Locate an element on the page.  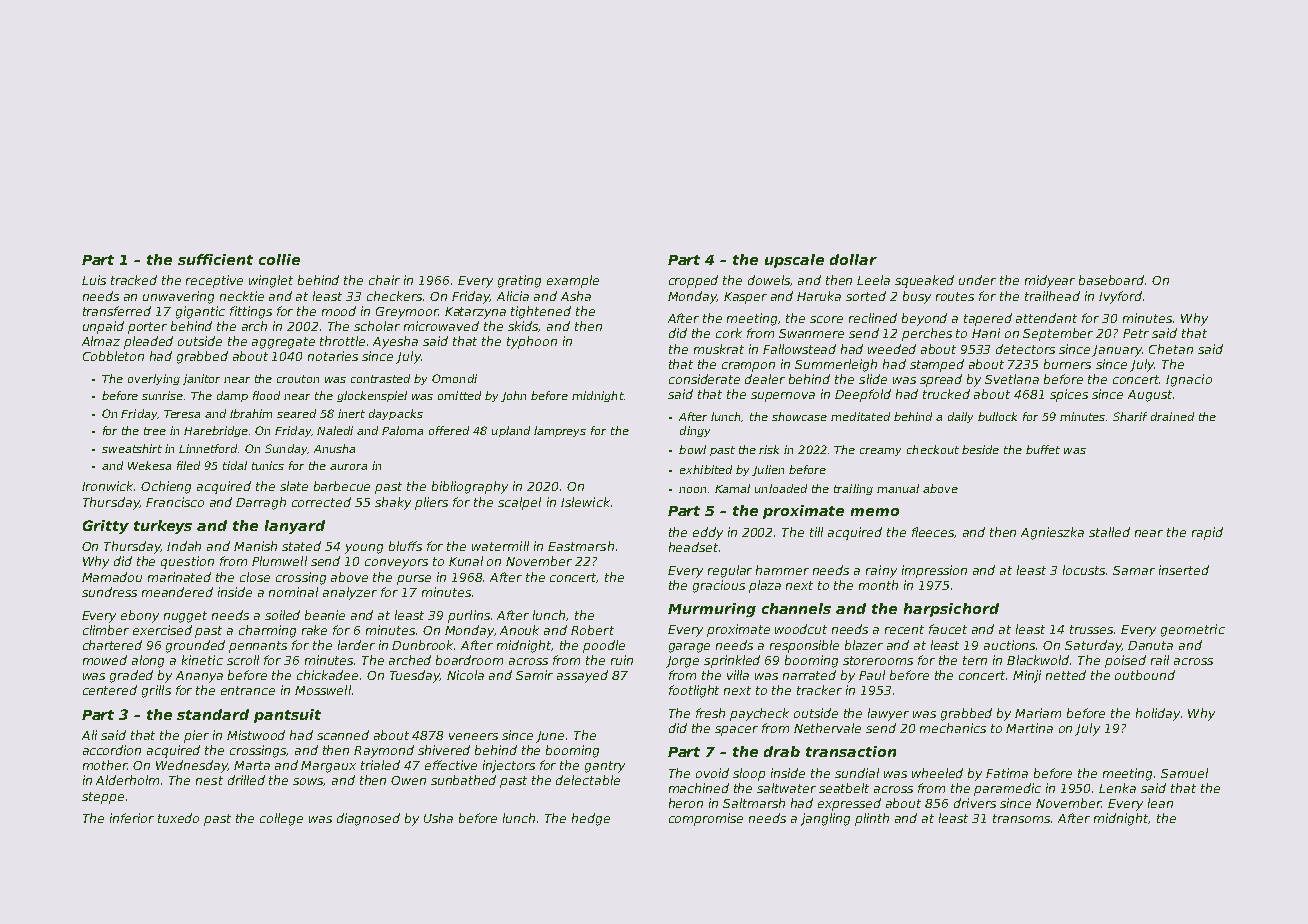
bowl is located at coordinates (692, 449).
